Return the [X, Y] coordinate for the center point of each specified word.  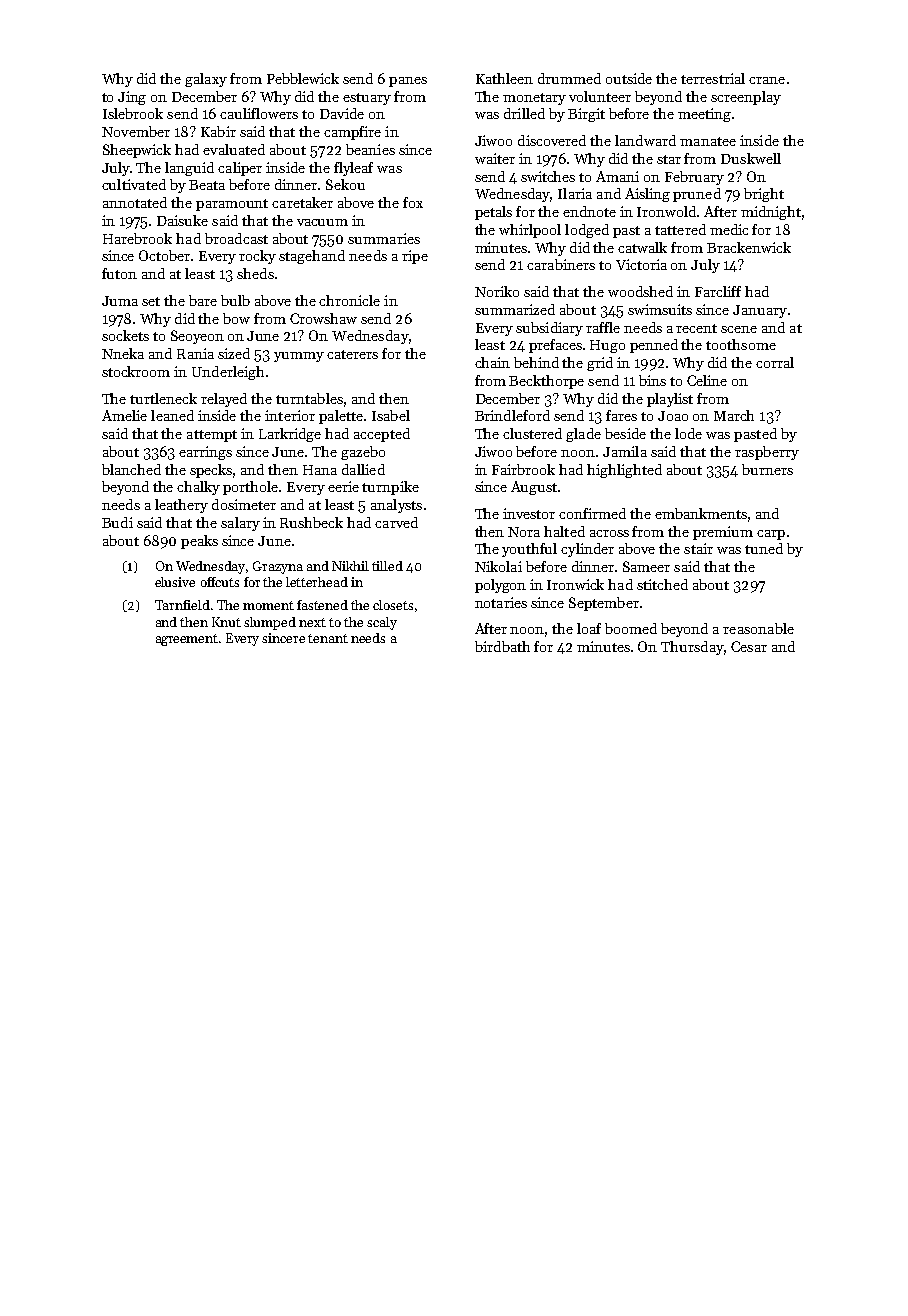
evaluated [234, 149]
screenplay [746, 98]
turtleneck [163, 398]
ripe [415, 257]
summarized [515, 309]
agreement [187, 640]
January [760, 311]
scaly [382, 623]
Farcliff [718, 291]
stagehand [312, 257]
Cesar [749, 646]
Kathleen [504, 78]
